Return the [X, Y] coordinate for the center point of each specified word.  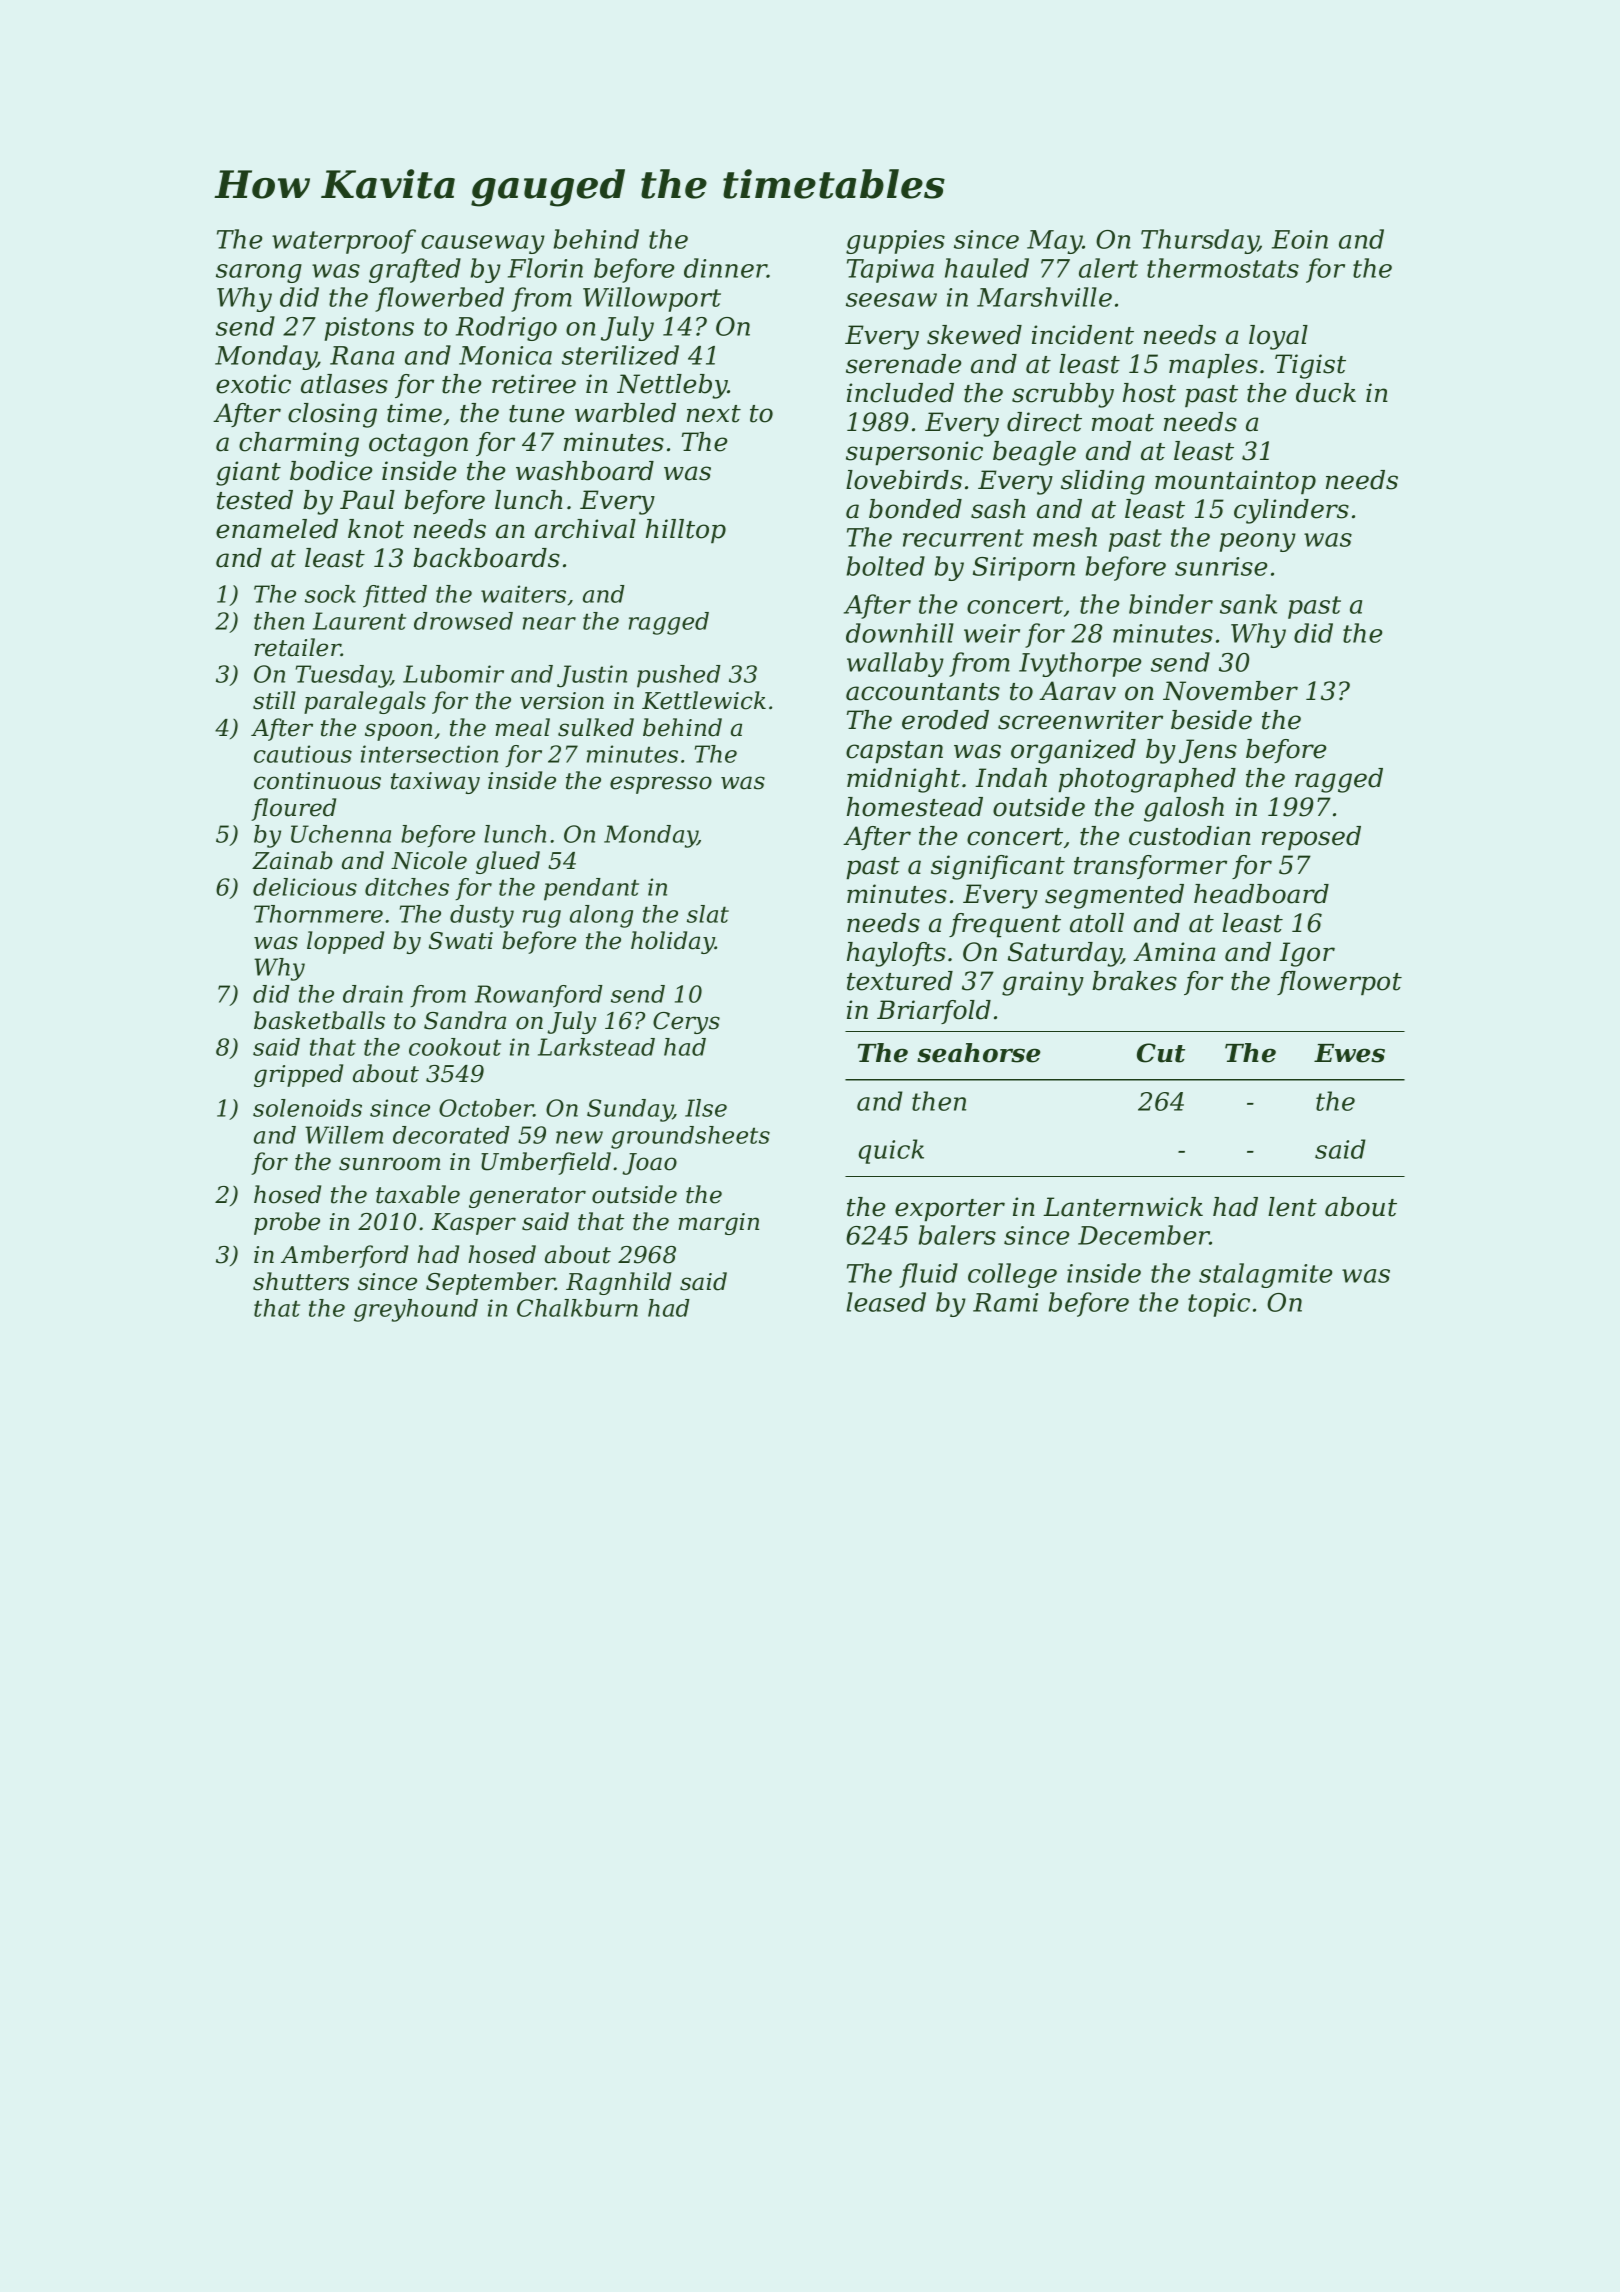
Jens [1208, 751]
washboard [585, 471]
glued [508, 862]
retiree [534, 384]
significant [998, 867]
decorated [451, 1135]
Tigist [1310, 366]
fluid [928, 1275]
